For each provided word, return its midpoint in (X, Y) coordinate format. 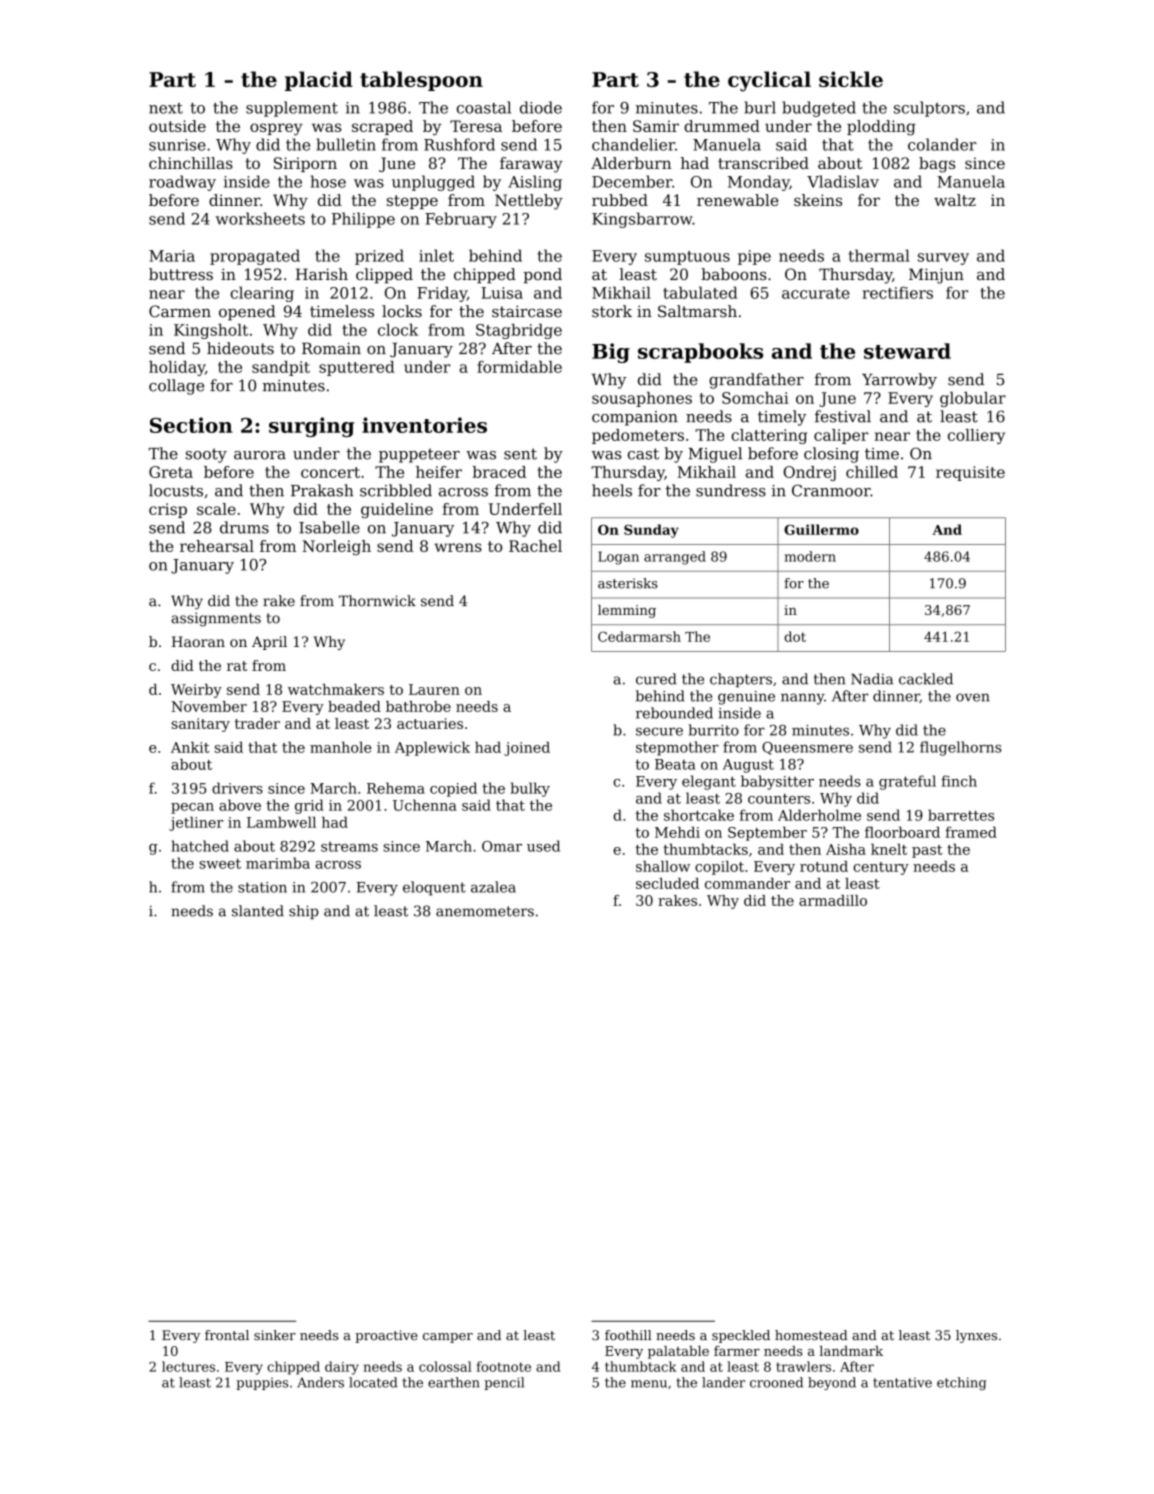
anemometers (485, 911)
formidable (519, 367)
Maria (172, 256)
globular (973, 399)
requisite (970, 473)
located (373, 1382)
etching (962, 1383)
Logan (618, 558)
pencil (504, 1383)
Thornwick (377, 601)
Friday (442, 294)
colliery (976, 436)
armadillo (833, 900)
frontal (227, 1335)
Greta (171, 472)
